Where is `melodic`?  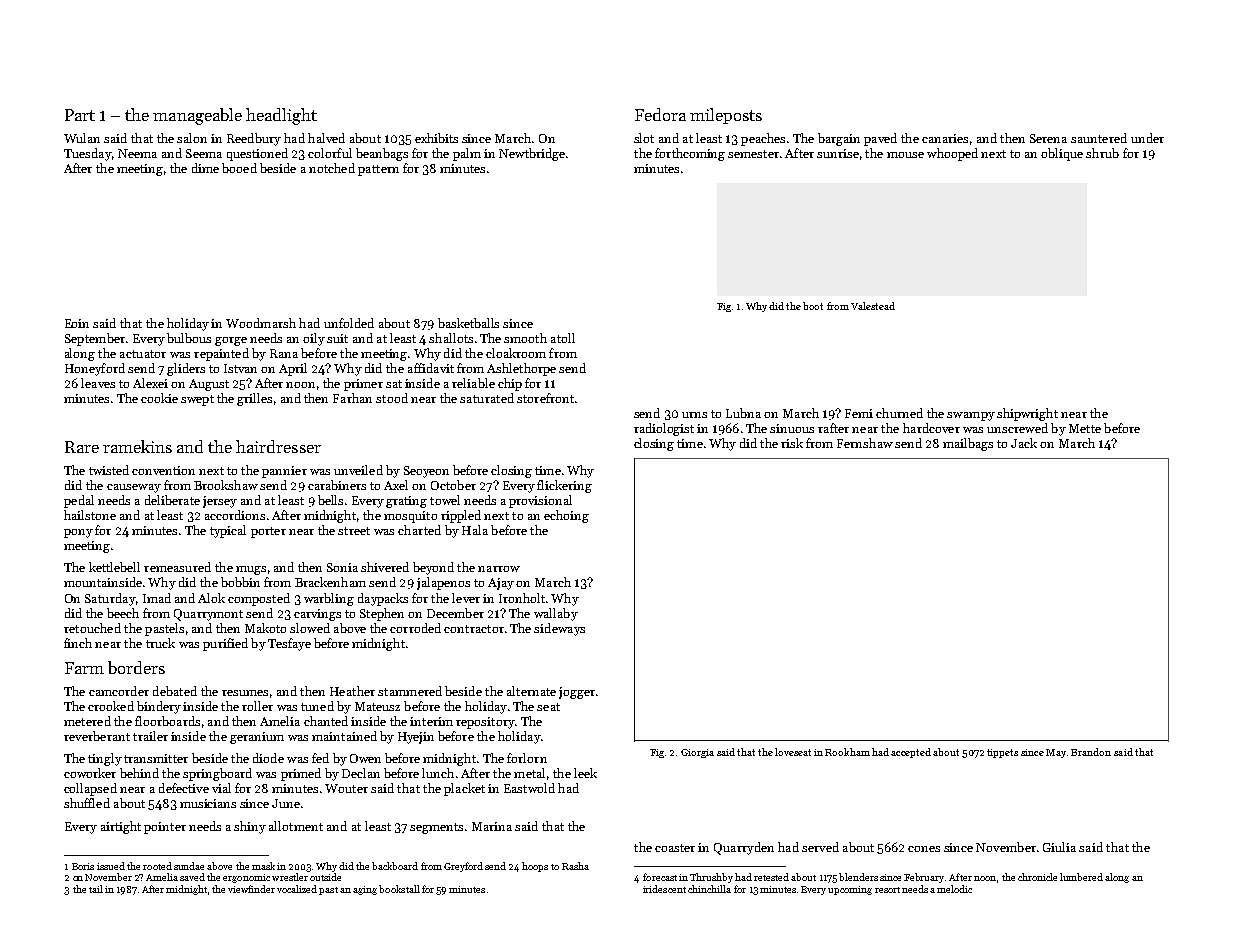
melodic is located at coordinates (954, 889).
